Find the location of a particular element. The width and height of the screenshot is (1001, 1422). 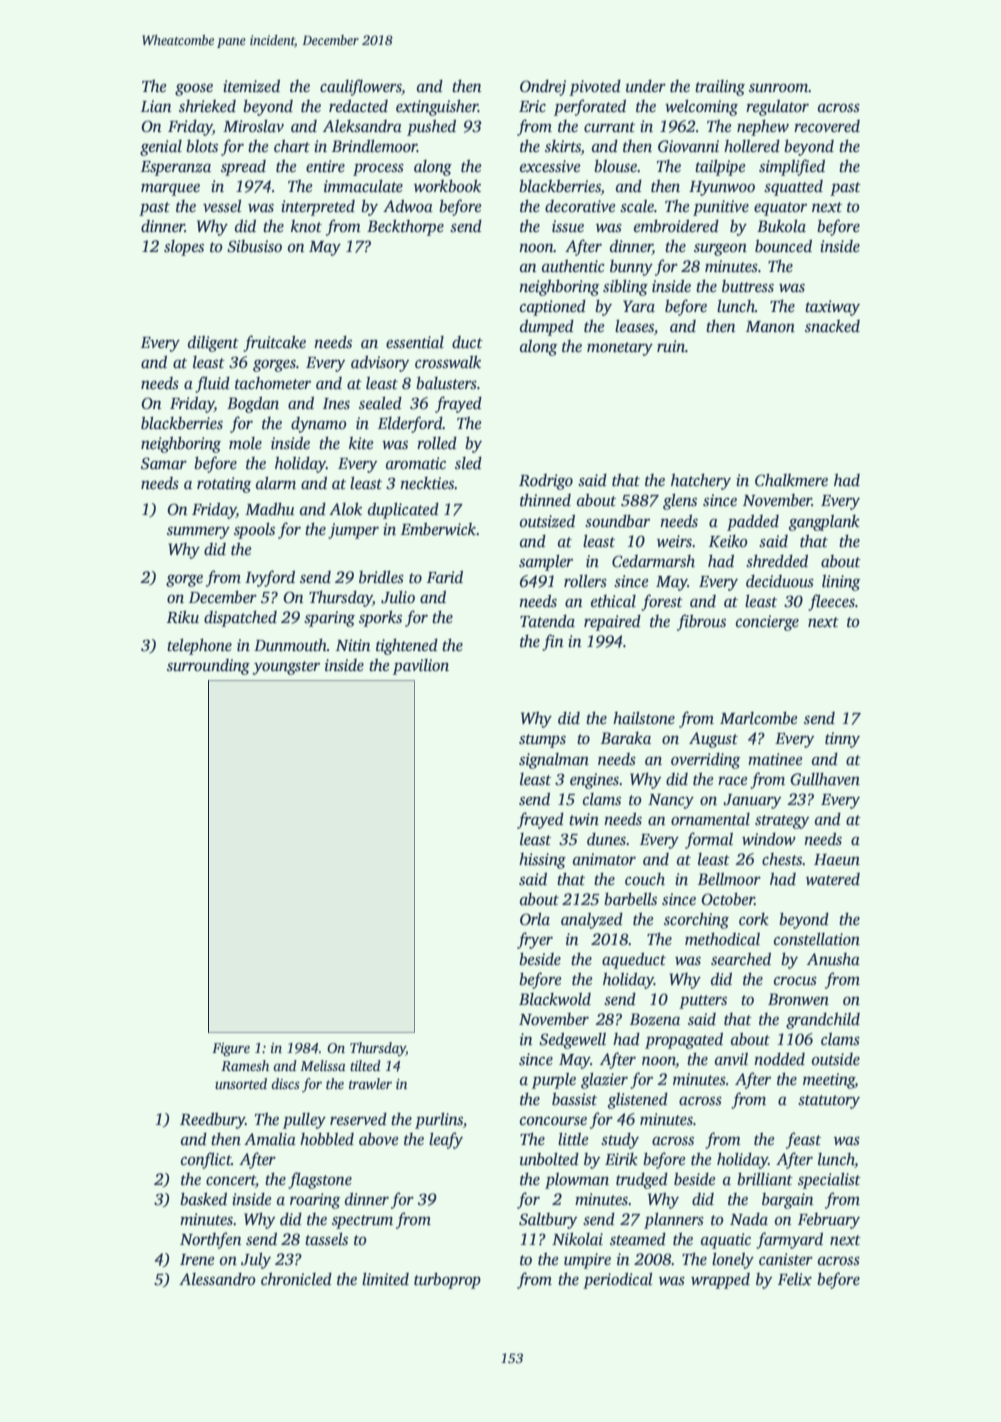

fleeces is located at coordinates (831, 602).
